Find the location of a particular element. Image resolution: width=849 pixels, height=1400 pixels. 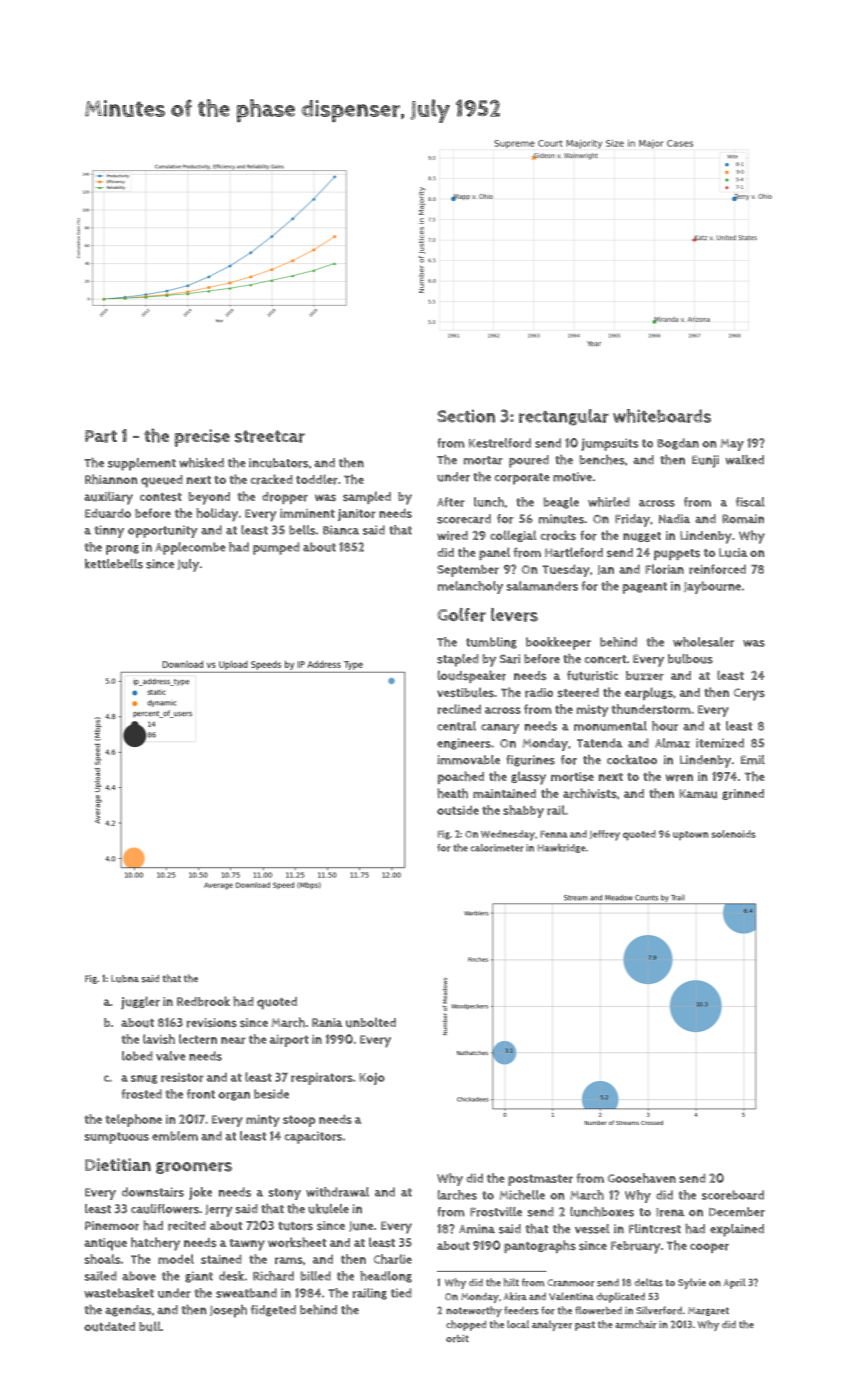

central is located at coordinates (456, 726).
